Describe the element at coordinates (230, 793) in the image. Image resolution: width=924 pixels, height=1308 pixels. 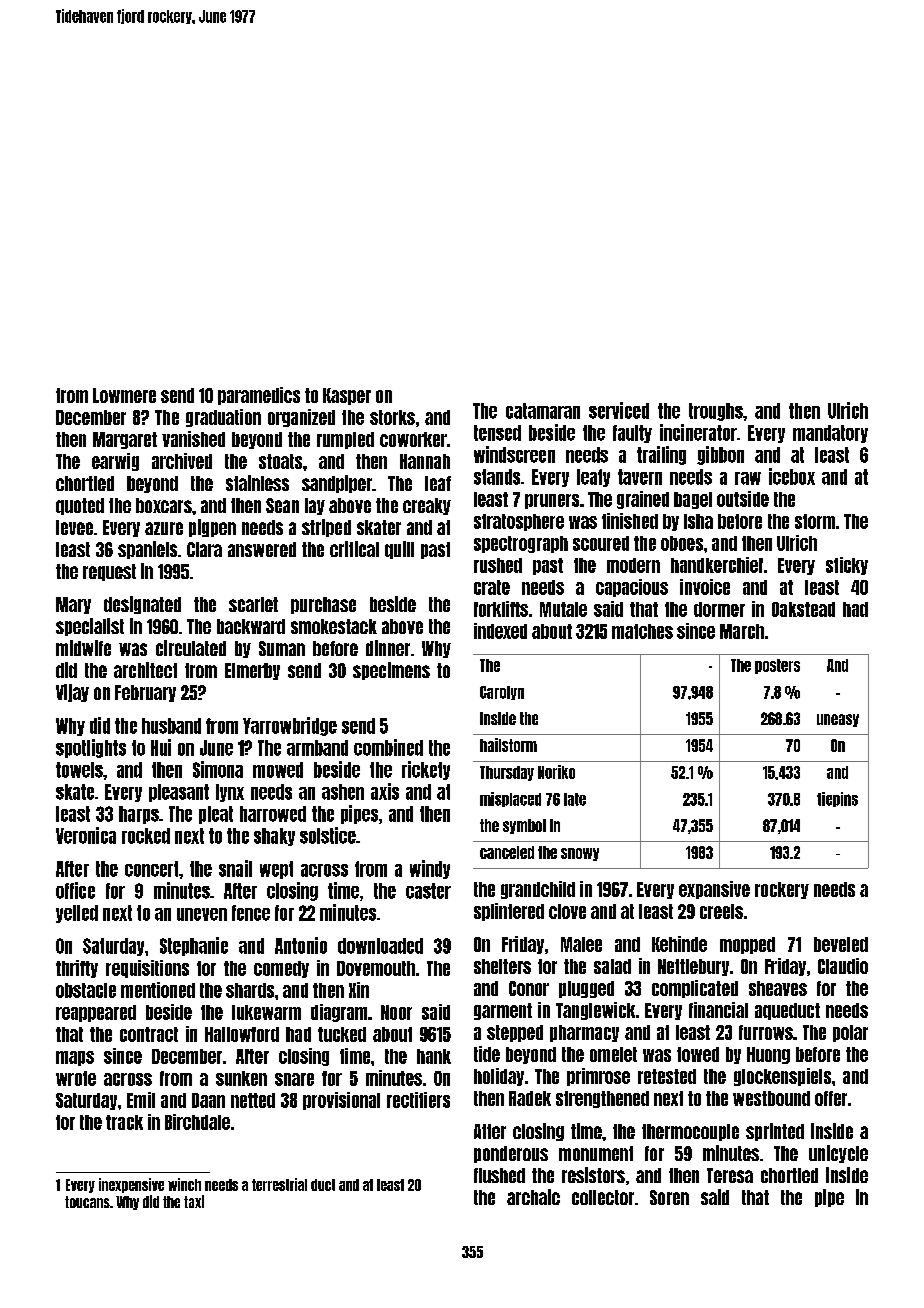
I see `lynx` at that location.
